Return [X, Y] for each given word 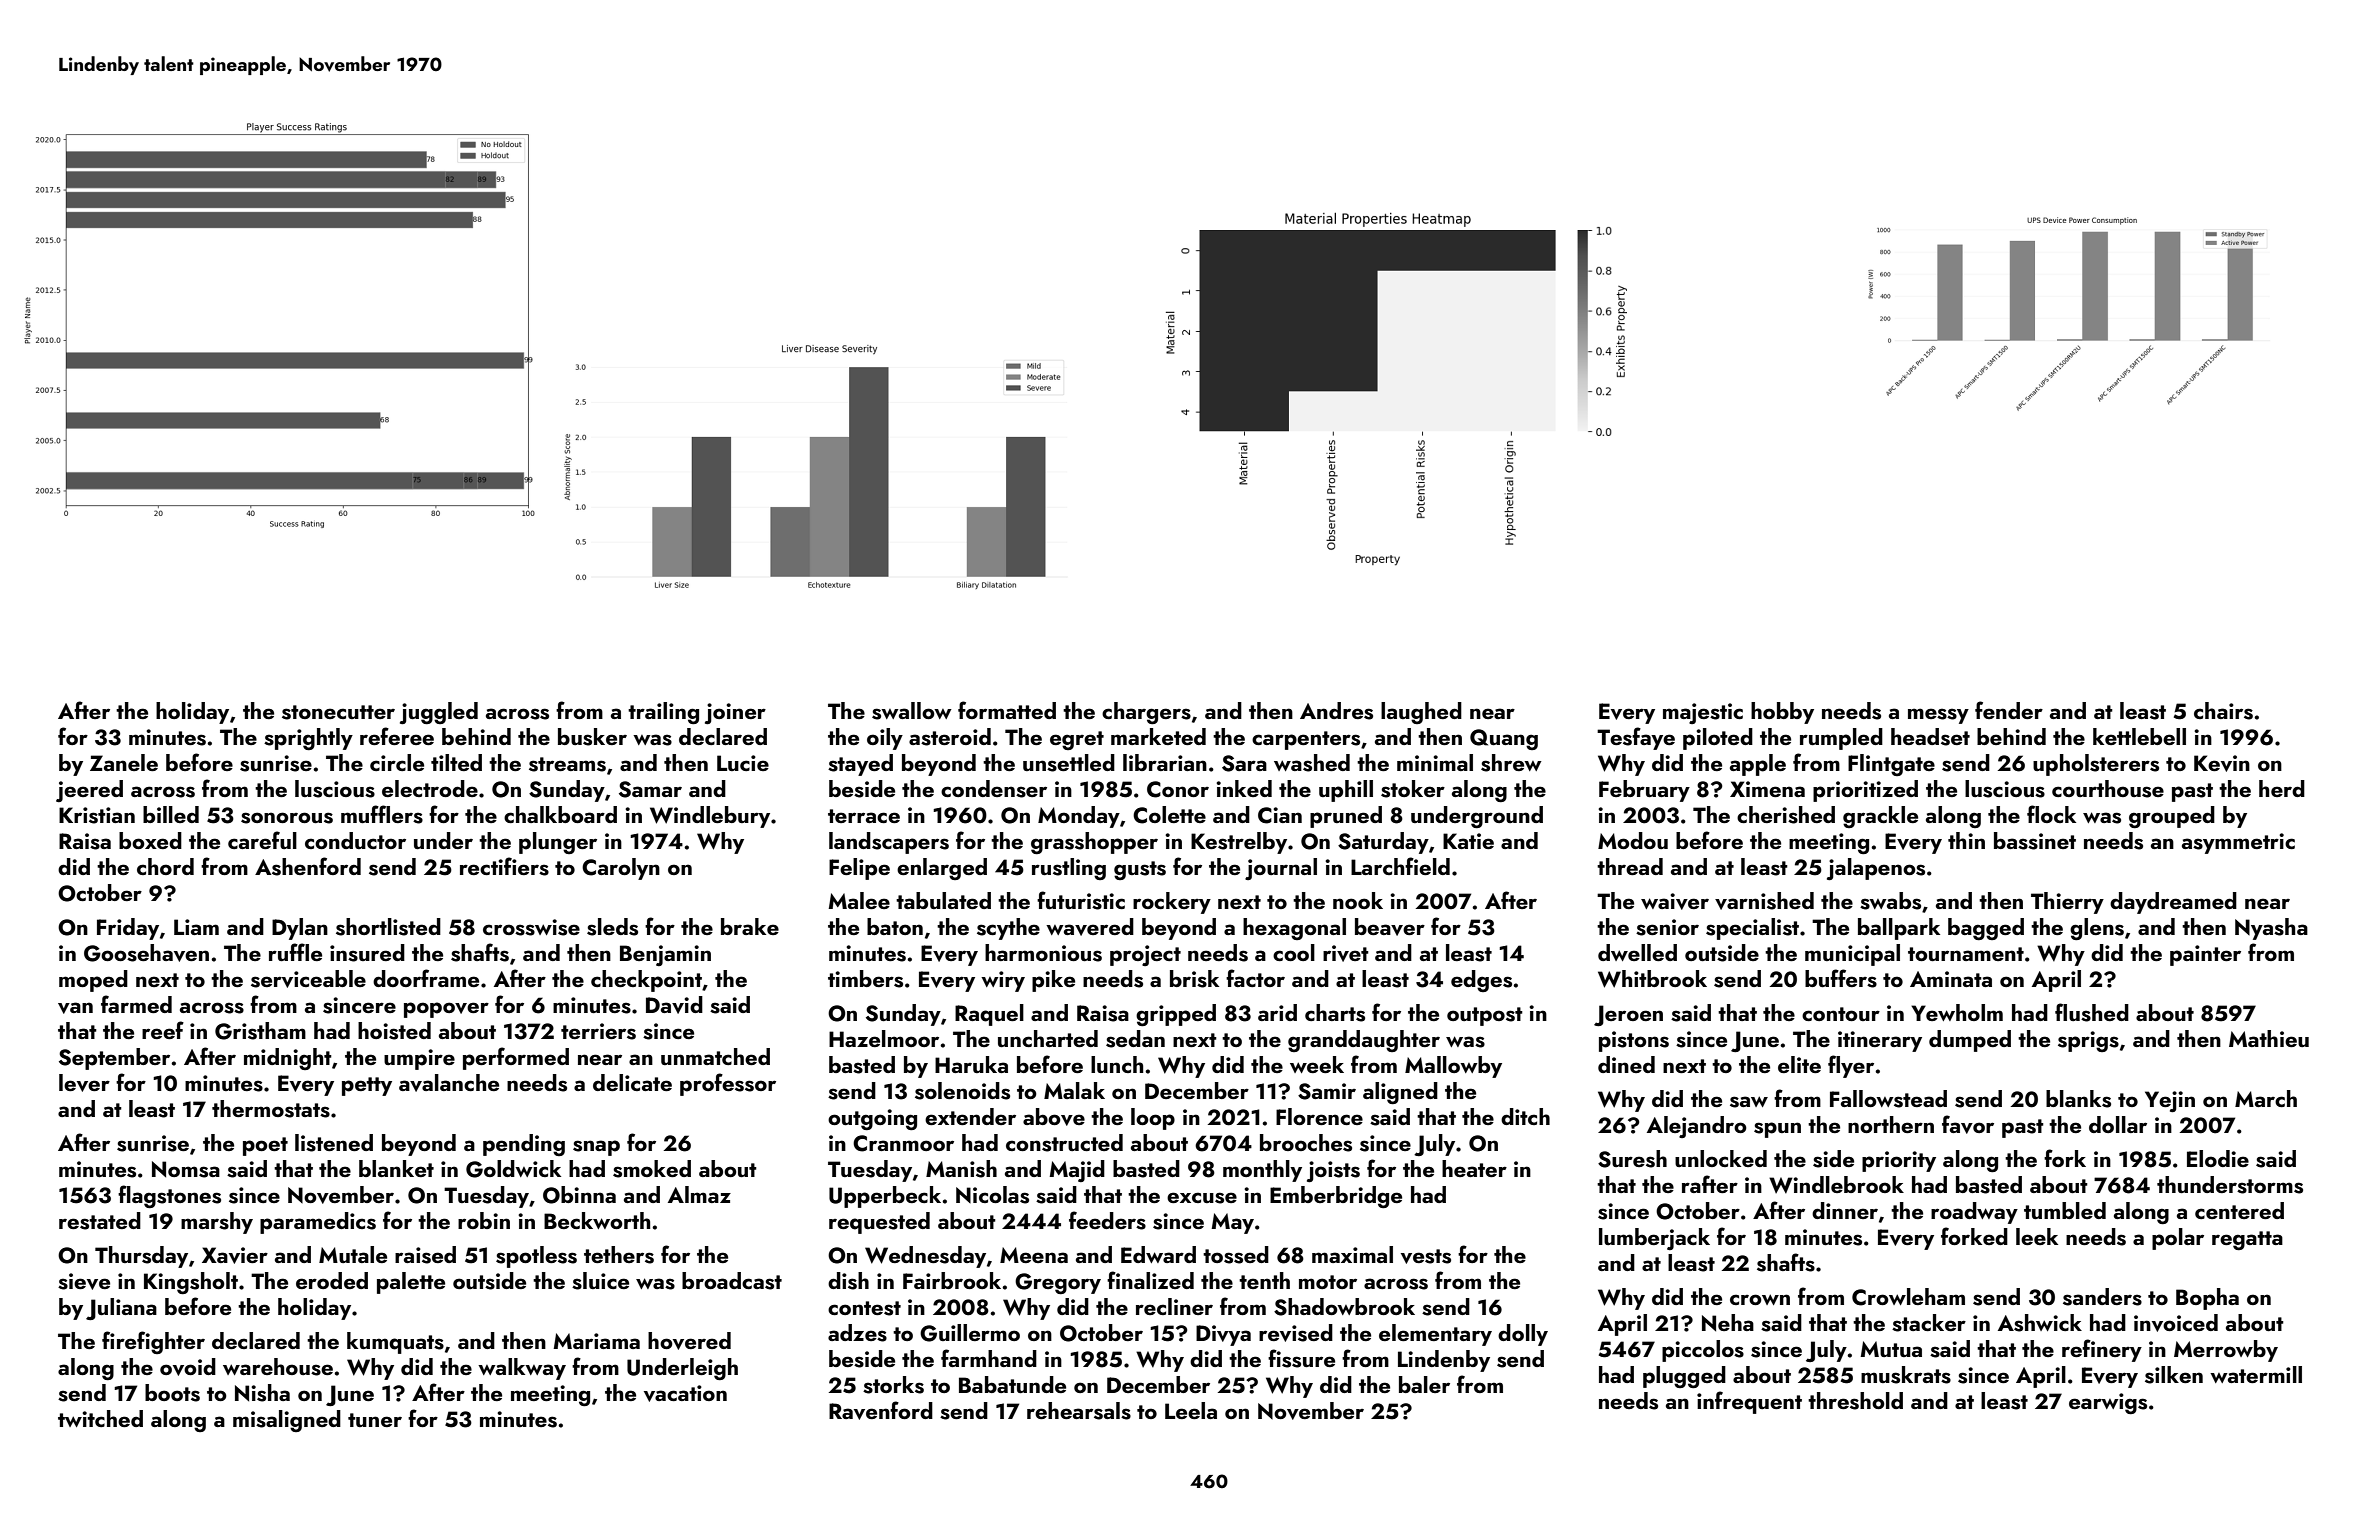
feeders [1107, 1220]
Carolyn [621, 869]
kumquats [395, 1343]
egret [1077, 740]
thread [1630, 866]
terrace [864, 816]
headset [1930, 737]
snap [596, 1148]
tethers [619, 1255]
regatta [2247, 1240]
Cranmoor [903, 1143]
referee [397, 736]
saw [1749, 1102]
